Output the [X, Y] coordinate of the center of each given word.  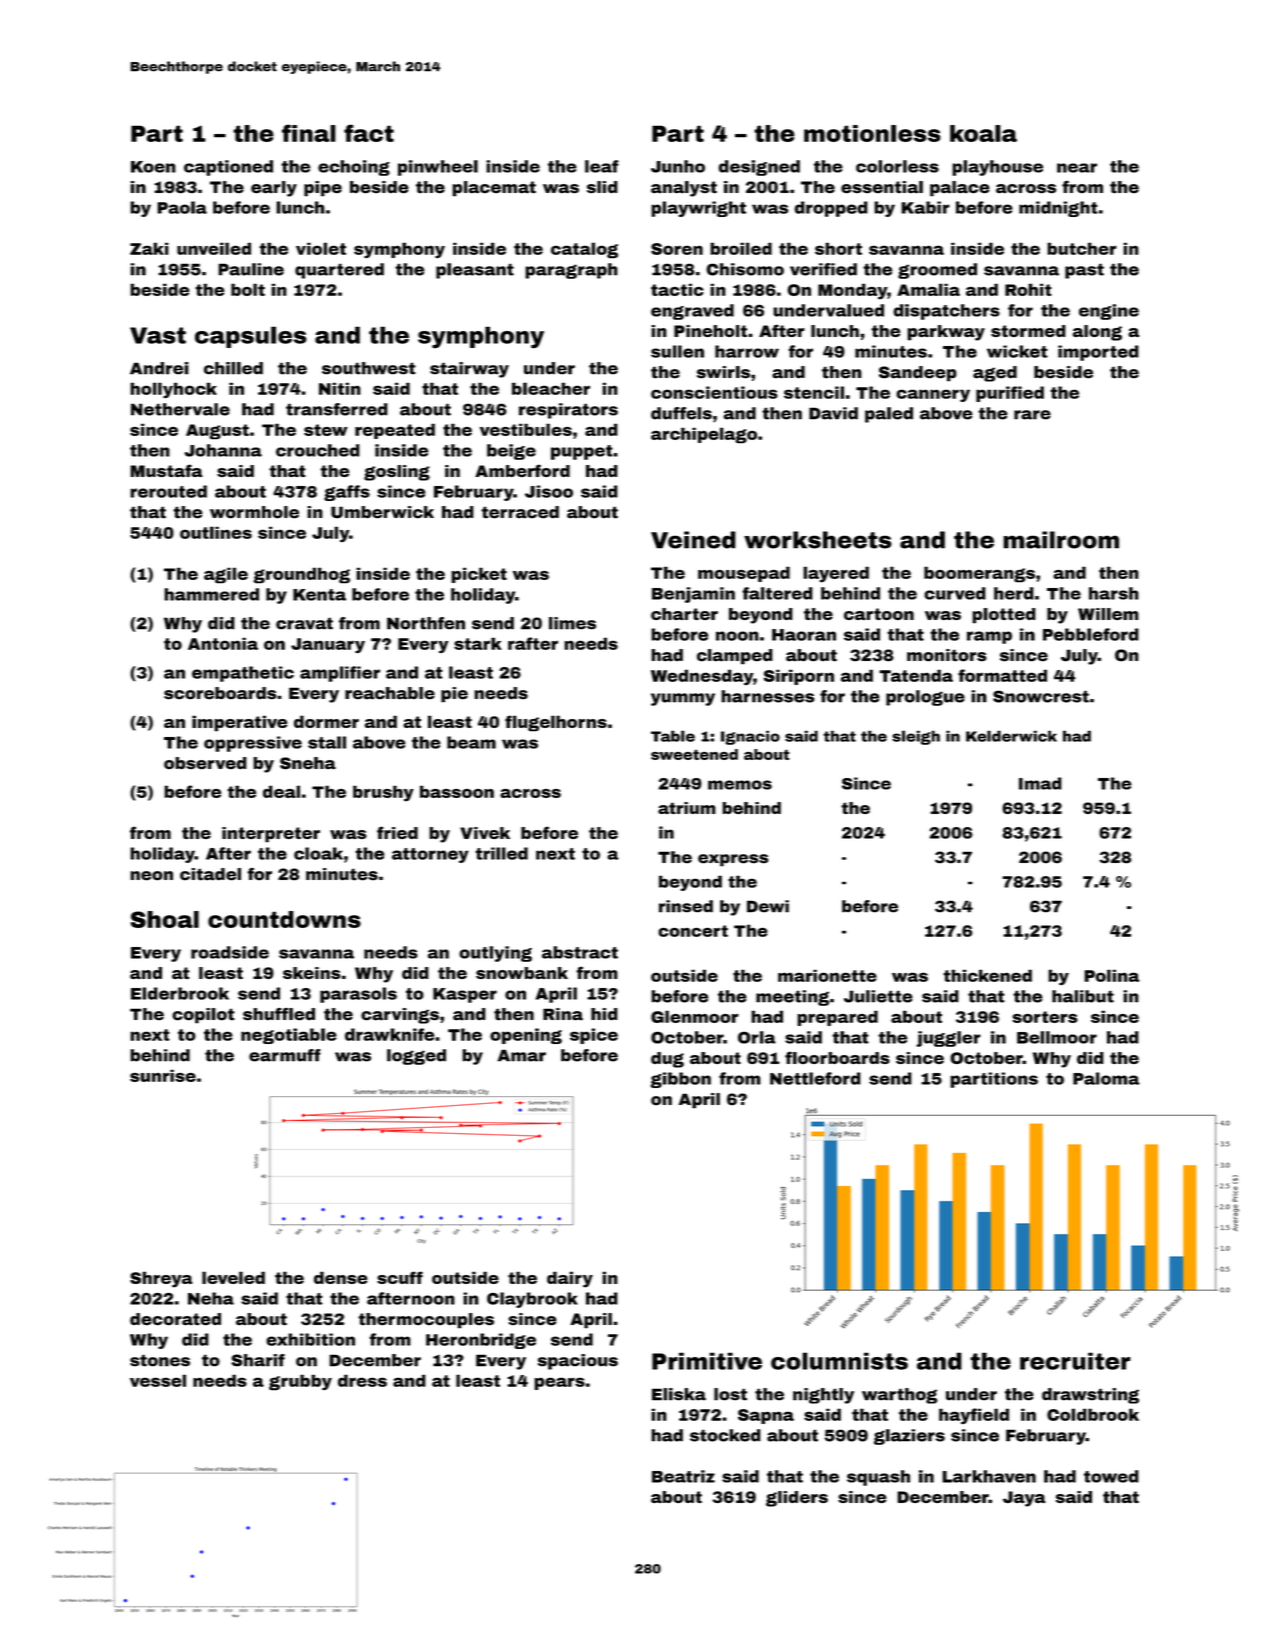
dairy [570, 1279]
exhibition [310, 1339]
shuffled [279, 1014]
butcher [1082, 248]
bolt [248, 289]
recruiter [1075, 1361]
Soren [677, 249]
